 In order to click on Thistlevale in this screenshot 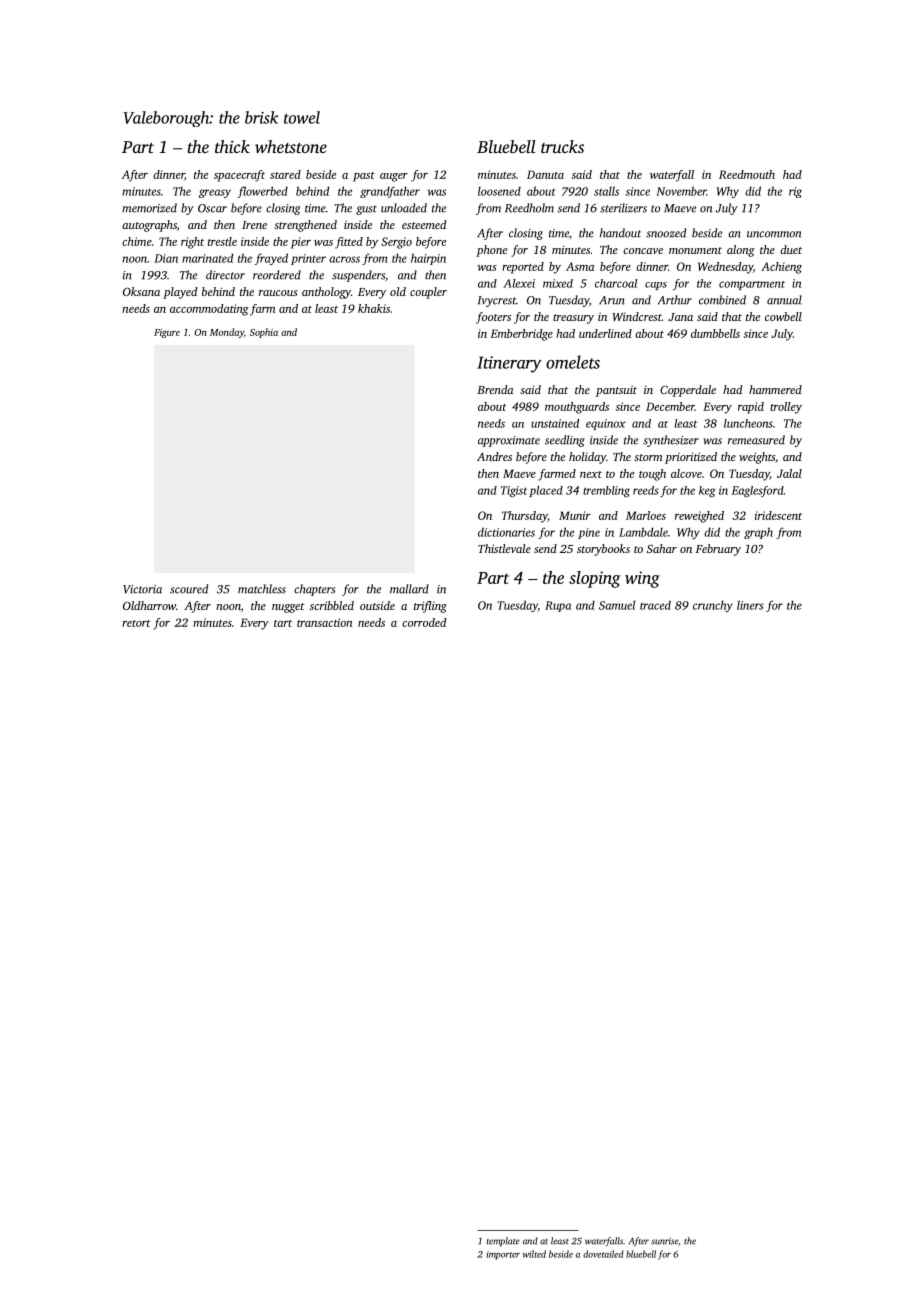, I will do `click(504, 548)`.
